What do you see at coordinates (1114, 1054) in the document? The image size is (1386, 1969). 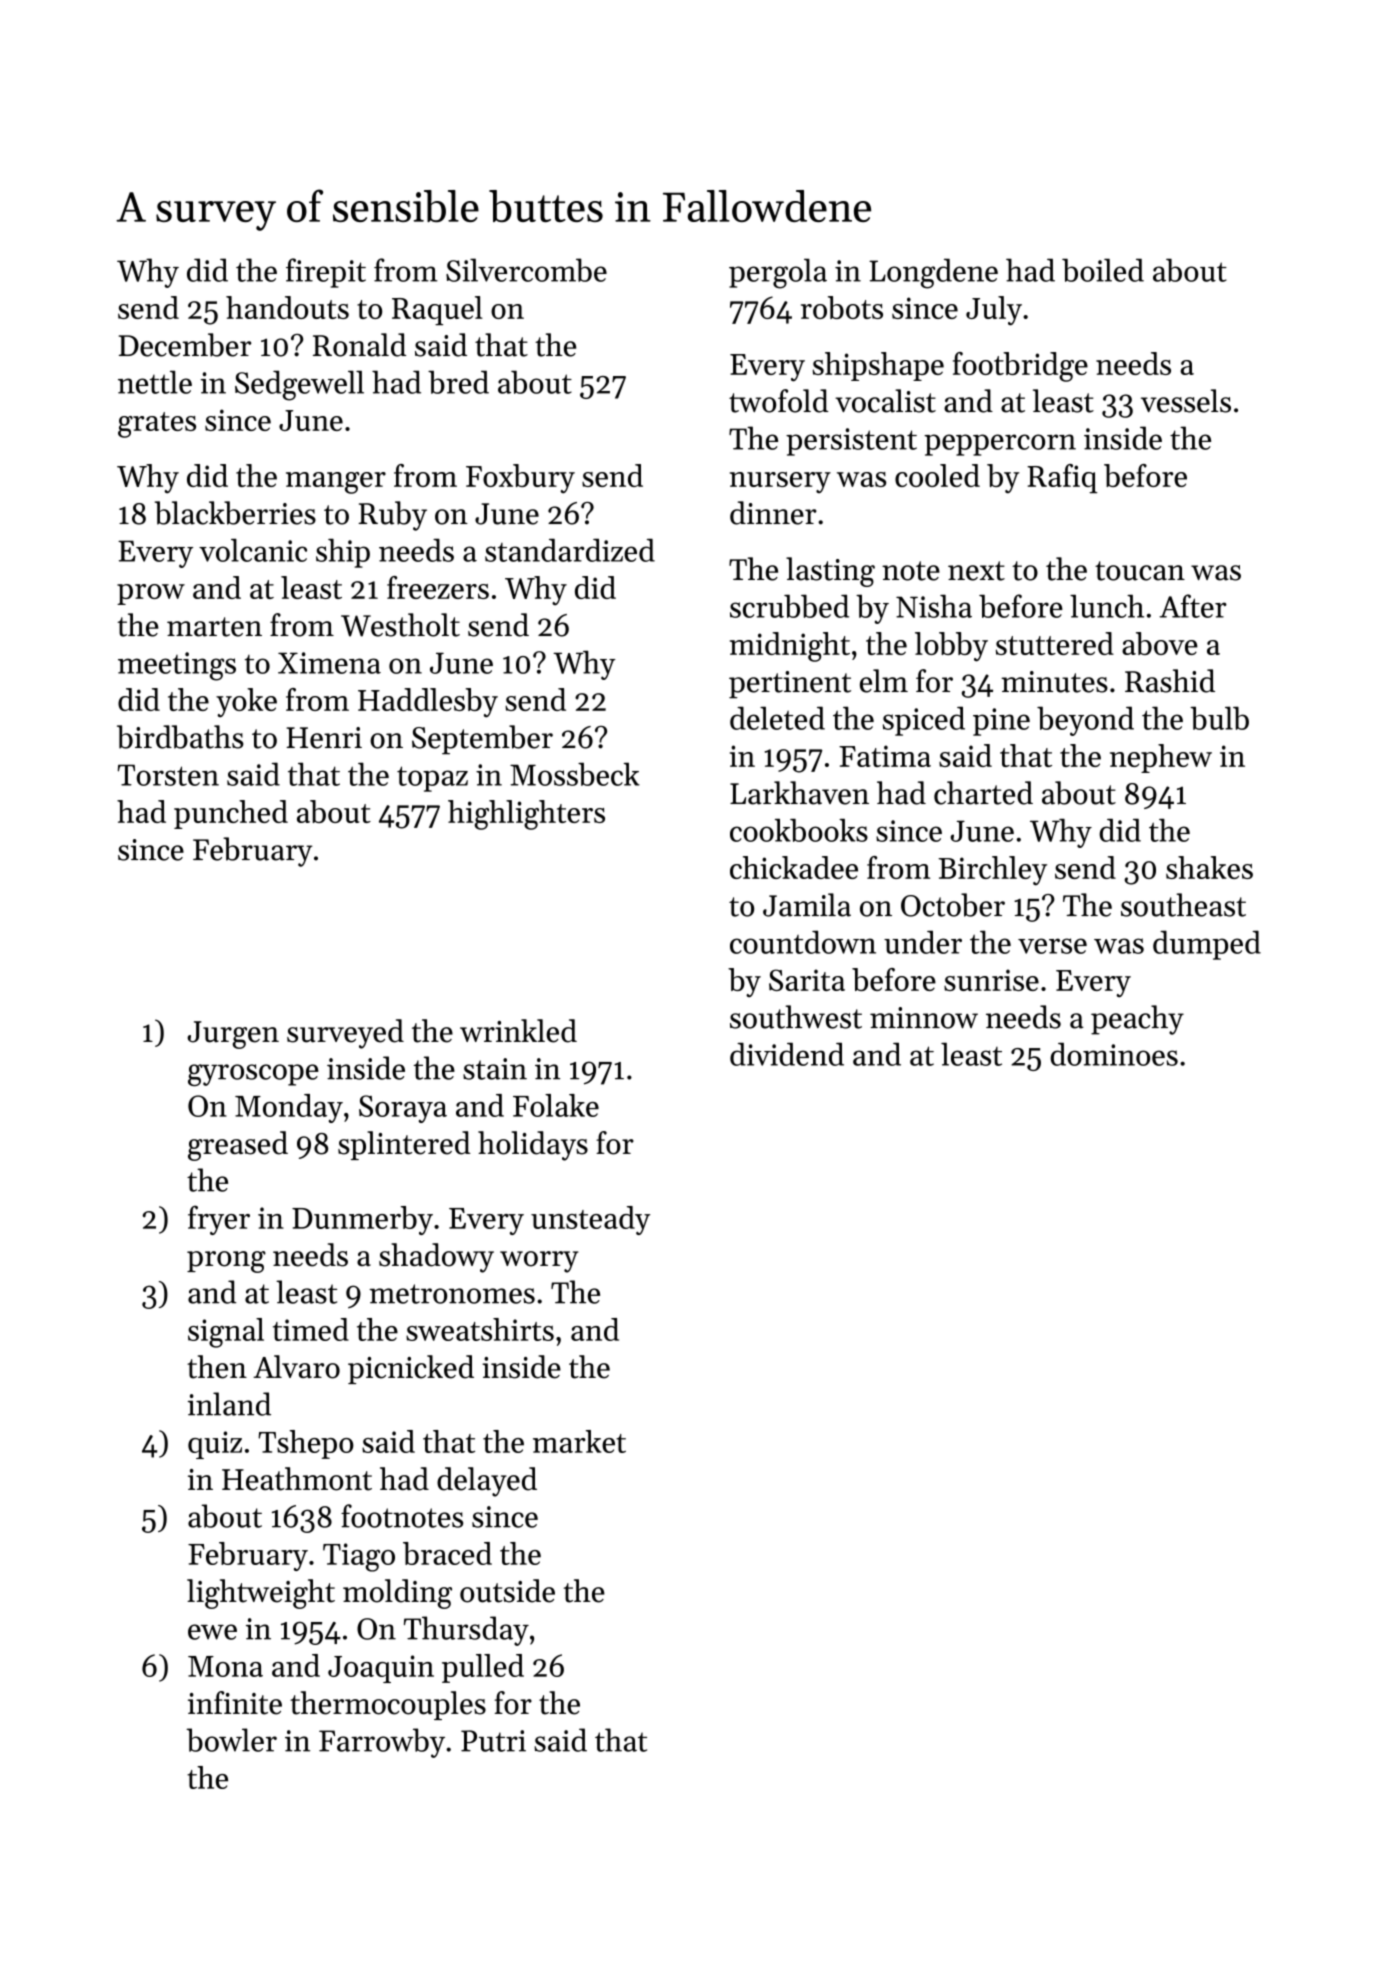 I see `dominoes` at bounding box center [1114, 1054].
